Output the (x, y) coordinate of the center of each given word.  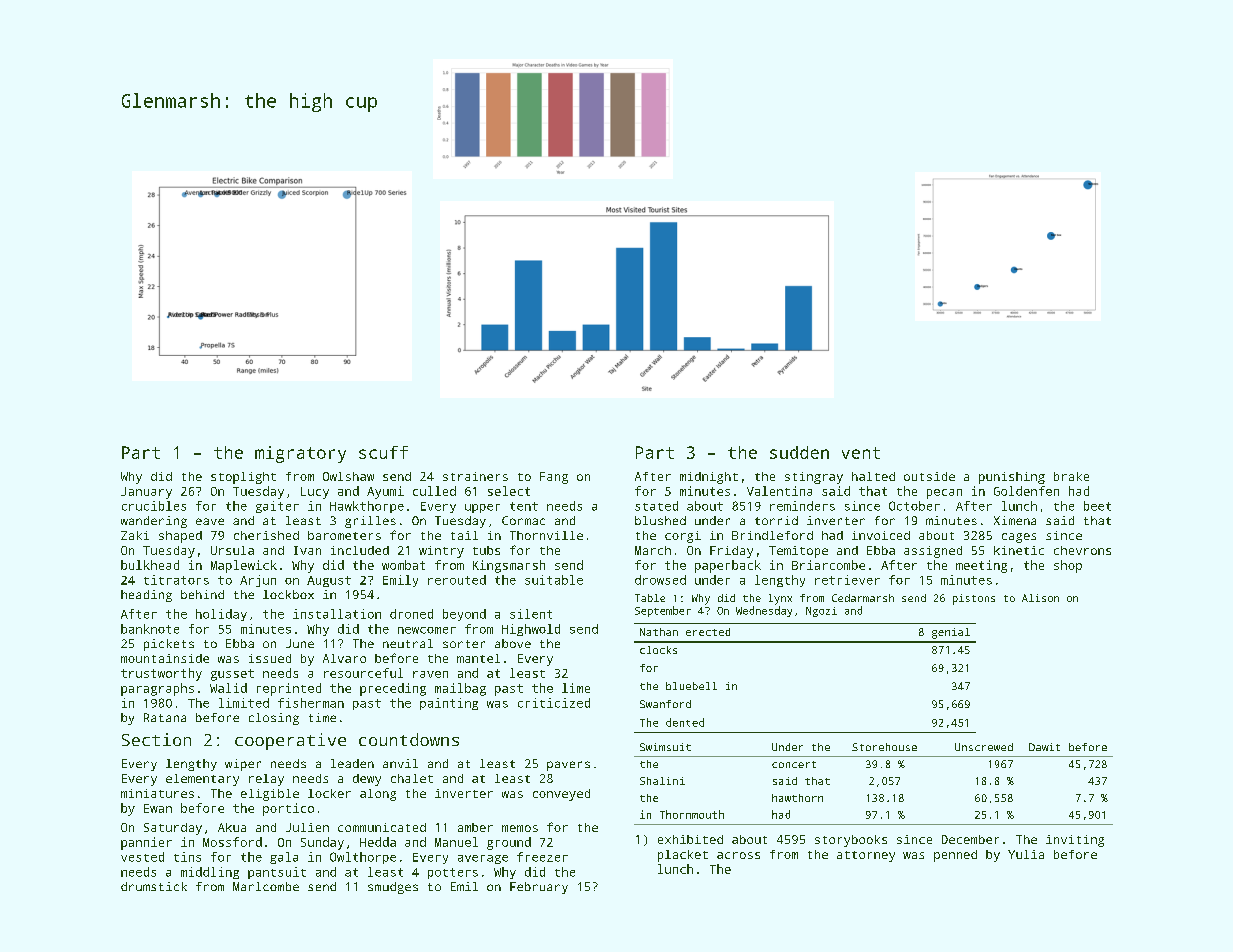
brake (1071, 476)
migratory (300, 454)
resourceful (363, 673)
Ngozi (821, 612)
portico (288, 809)
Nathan (659, 632)
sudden (799, 452)
